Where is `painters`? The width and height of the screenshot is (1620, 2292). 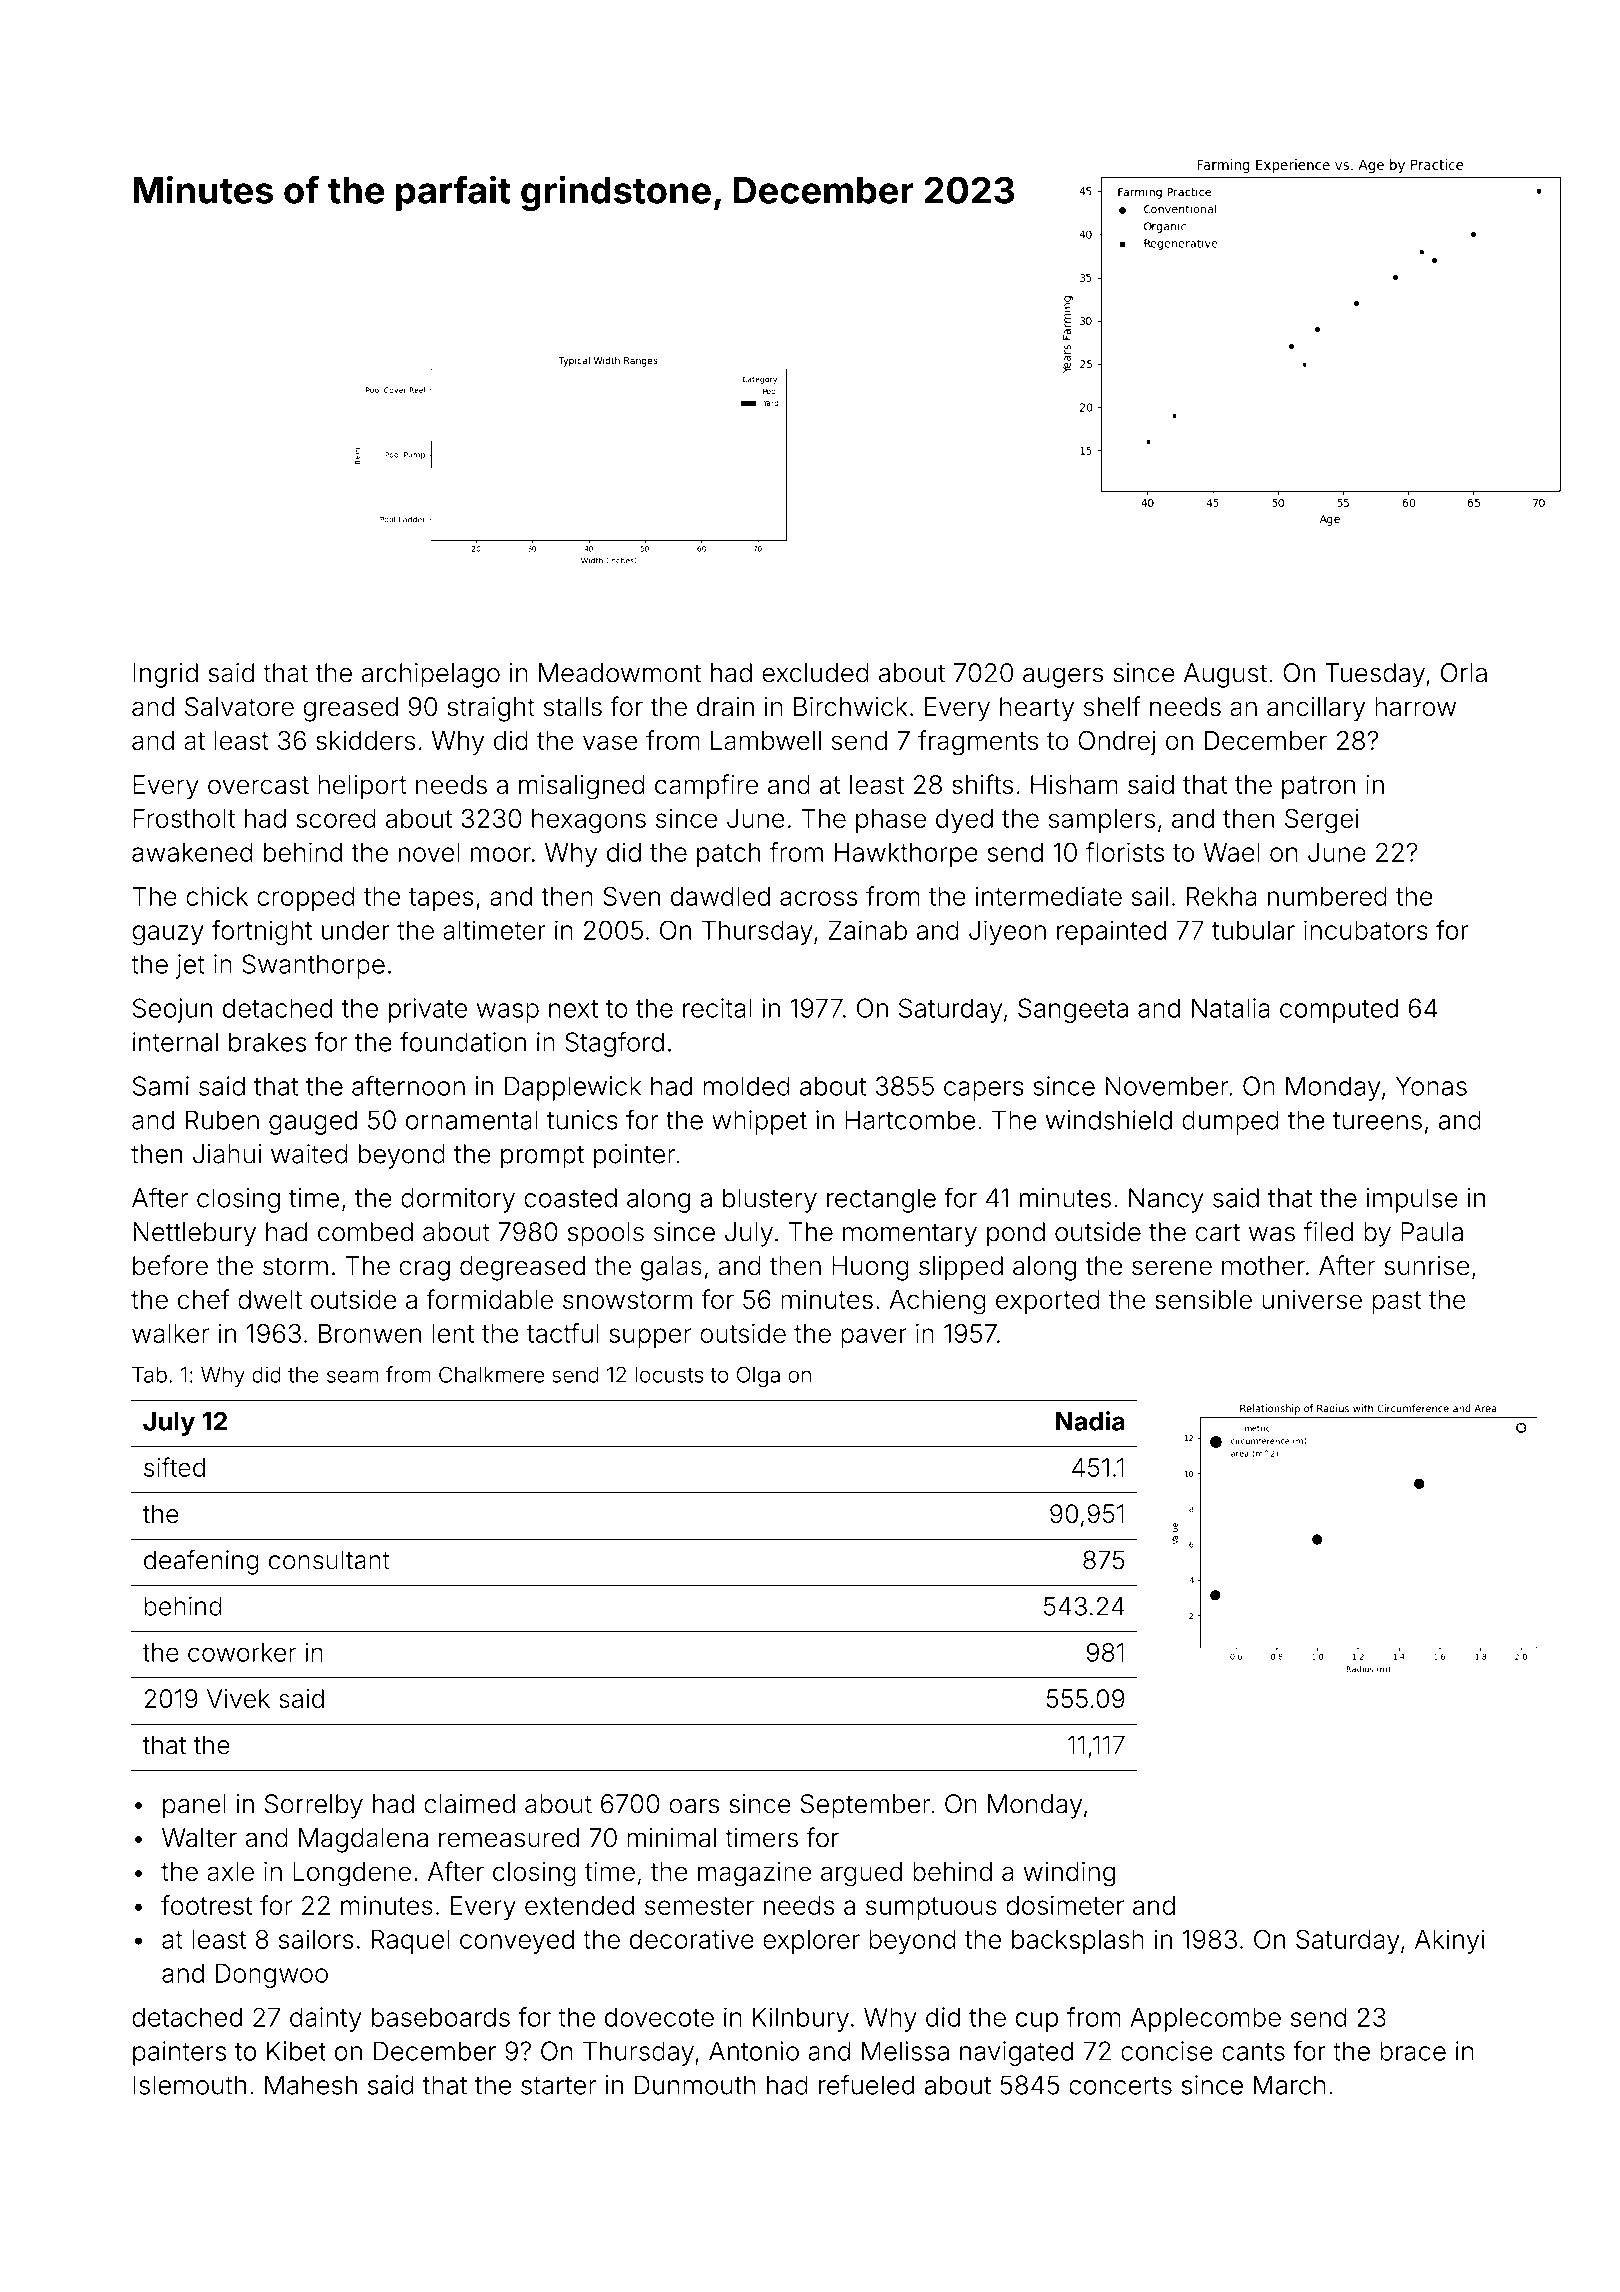
painters is located at coordinates (179, 2053).
